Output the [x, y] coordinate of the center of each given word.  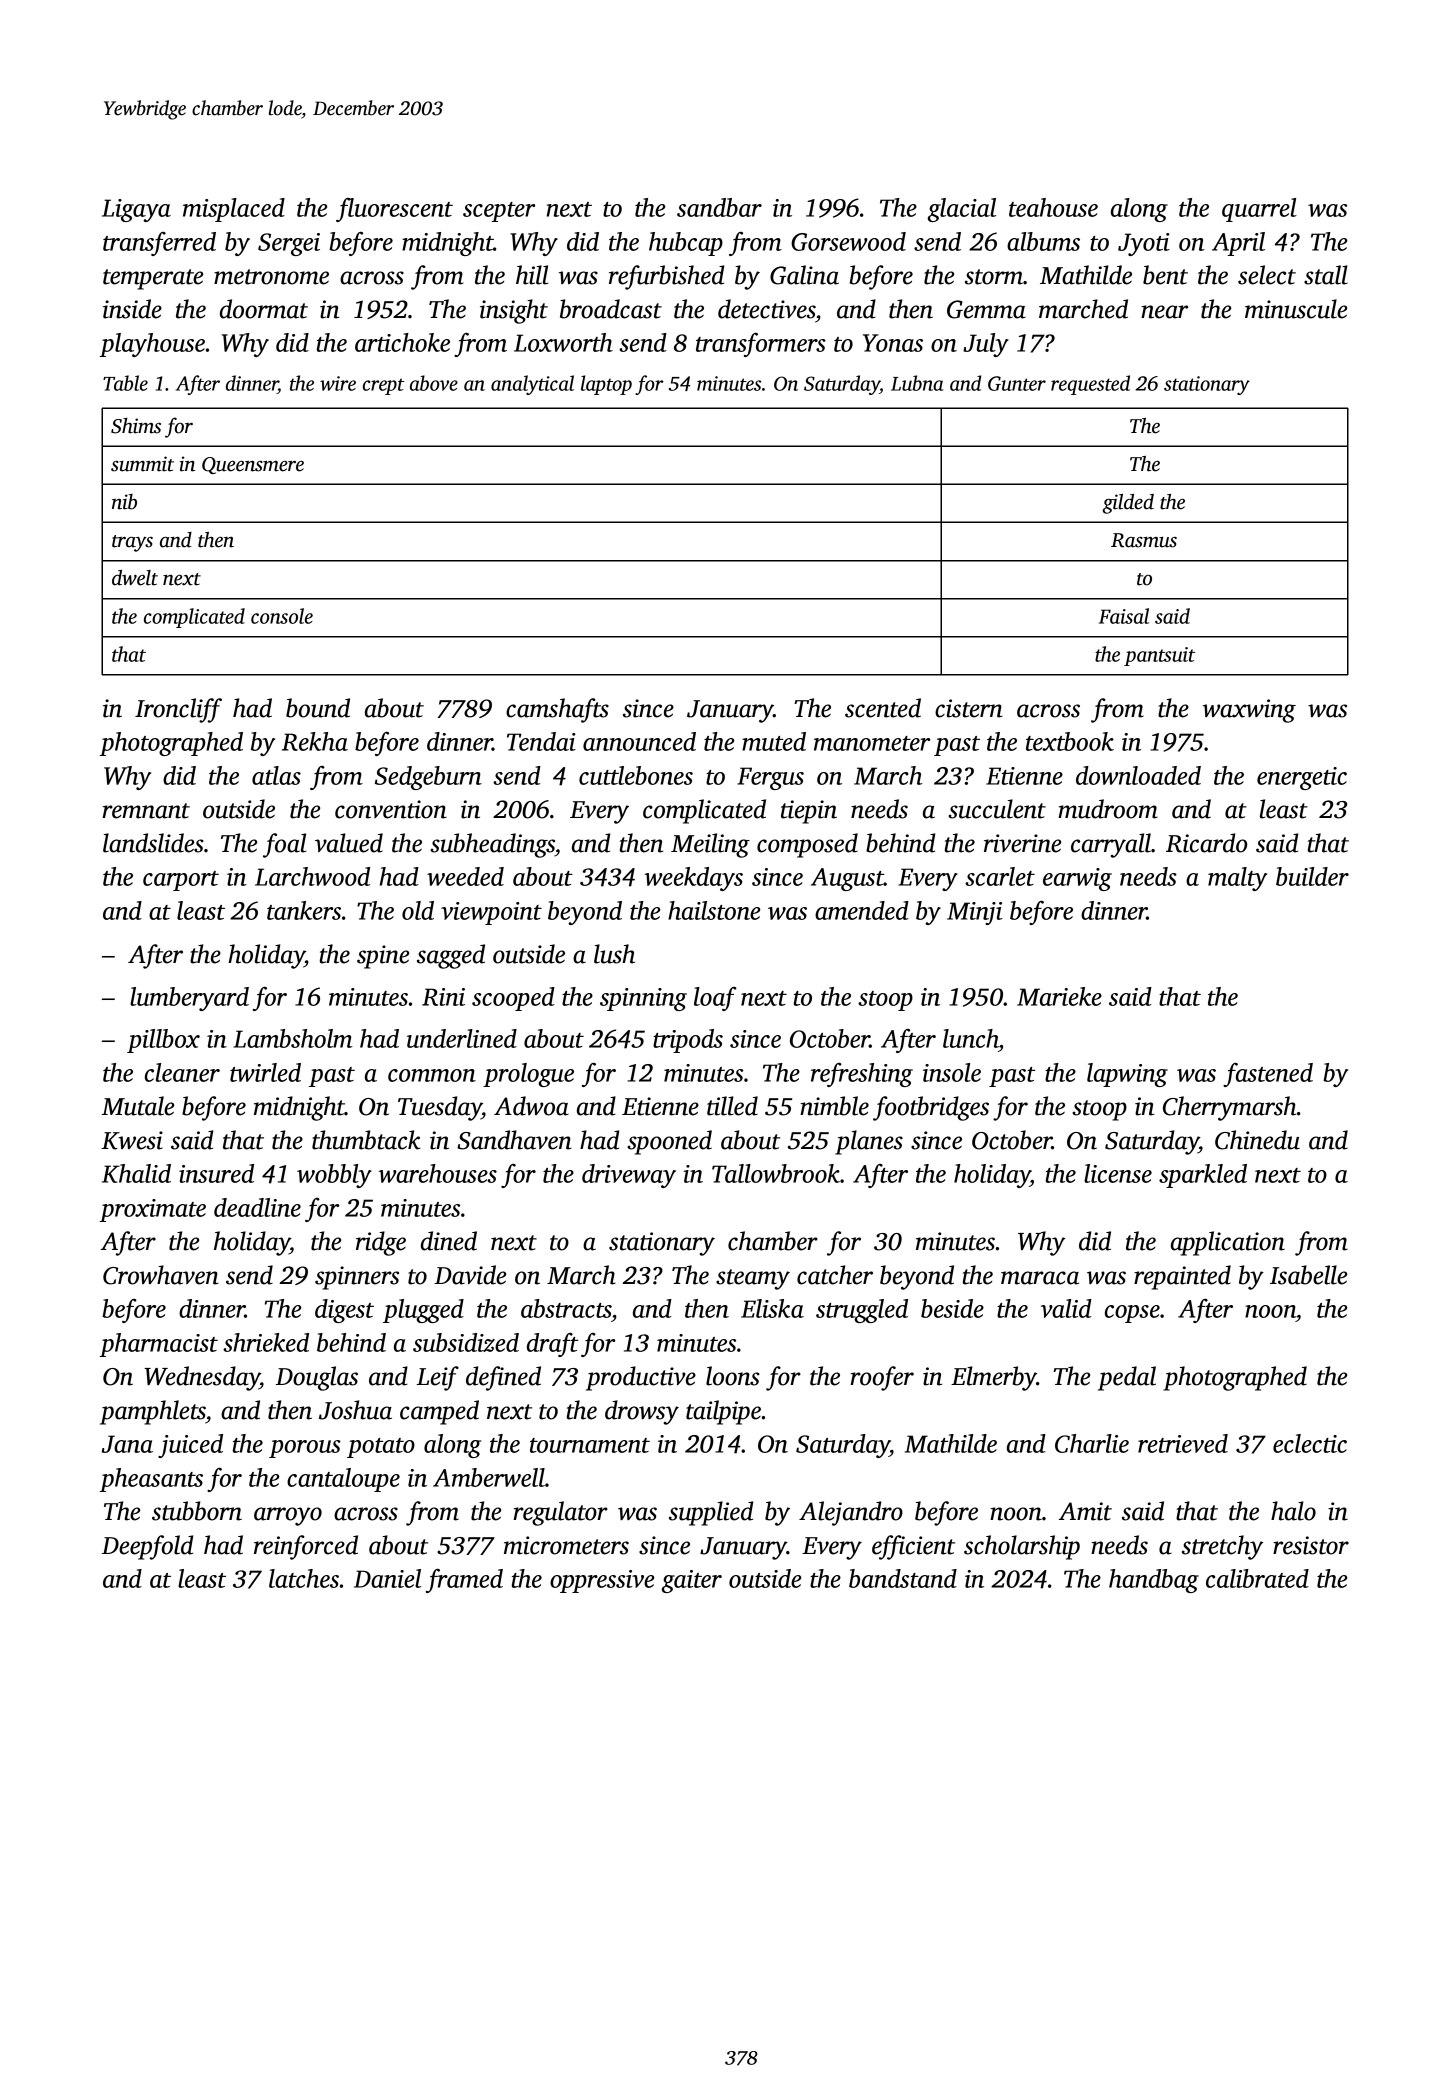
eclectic [1310, 1443]
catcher [835, 1275]
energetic [1302, 778]
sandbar [719, 207]
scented [883, 708]
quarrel [1259, 210]
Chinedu [1257, 1140]
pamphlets [153, 1412]
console [282, 616]
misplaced [234, 210]
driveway [629, 1176]
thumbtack [366, 1140]
